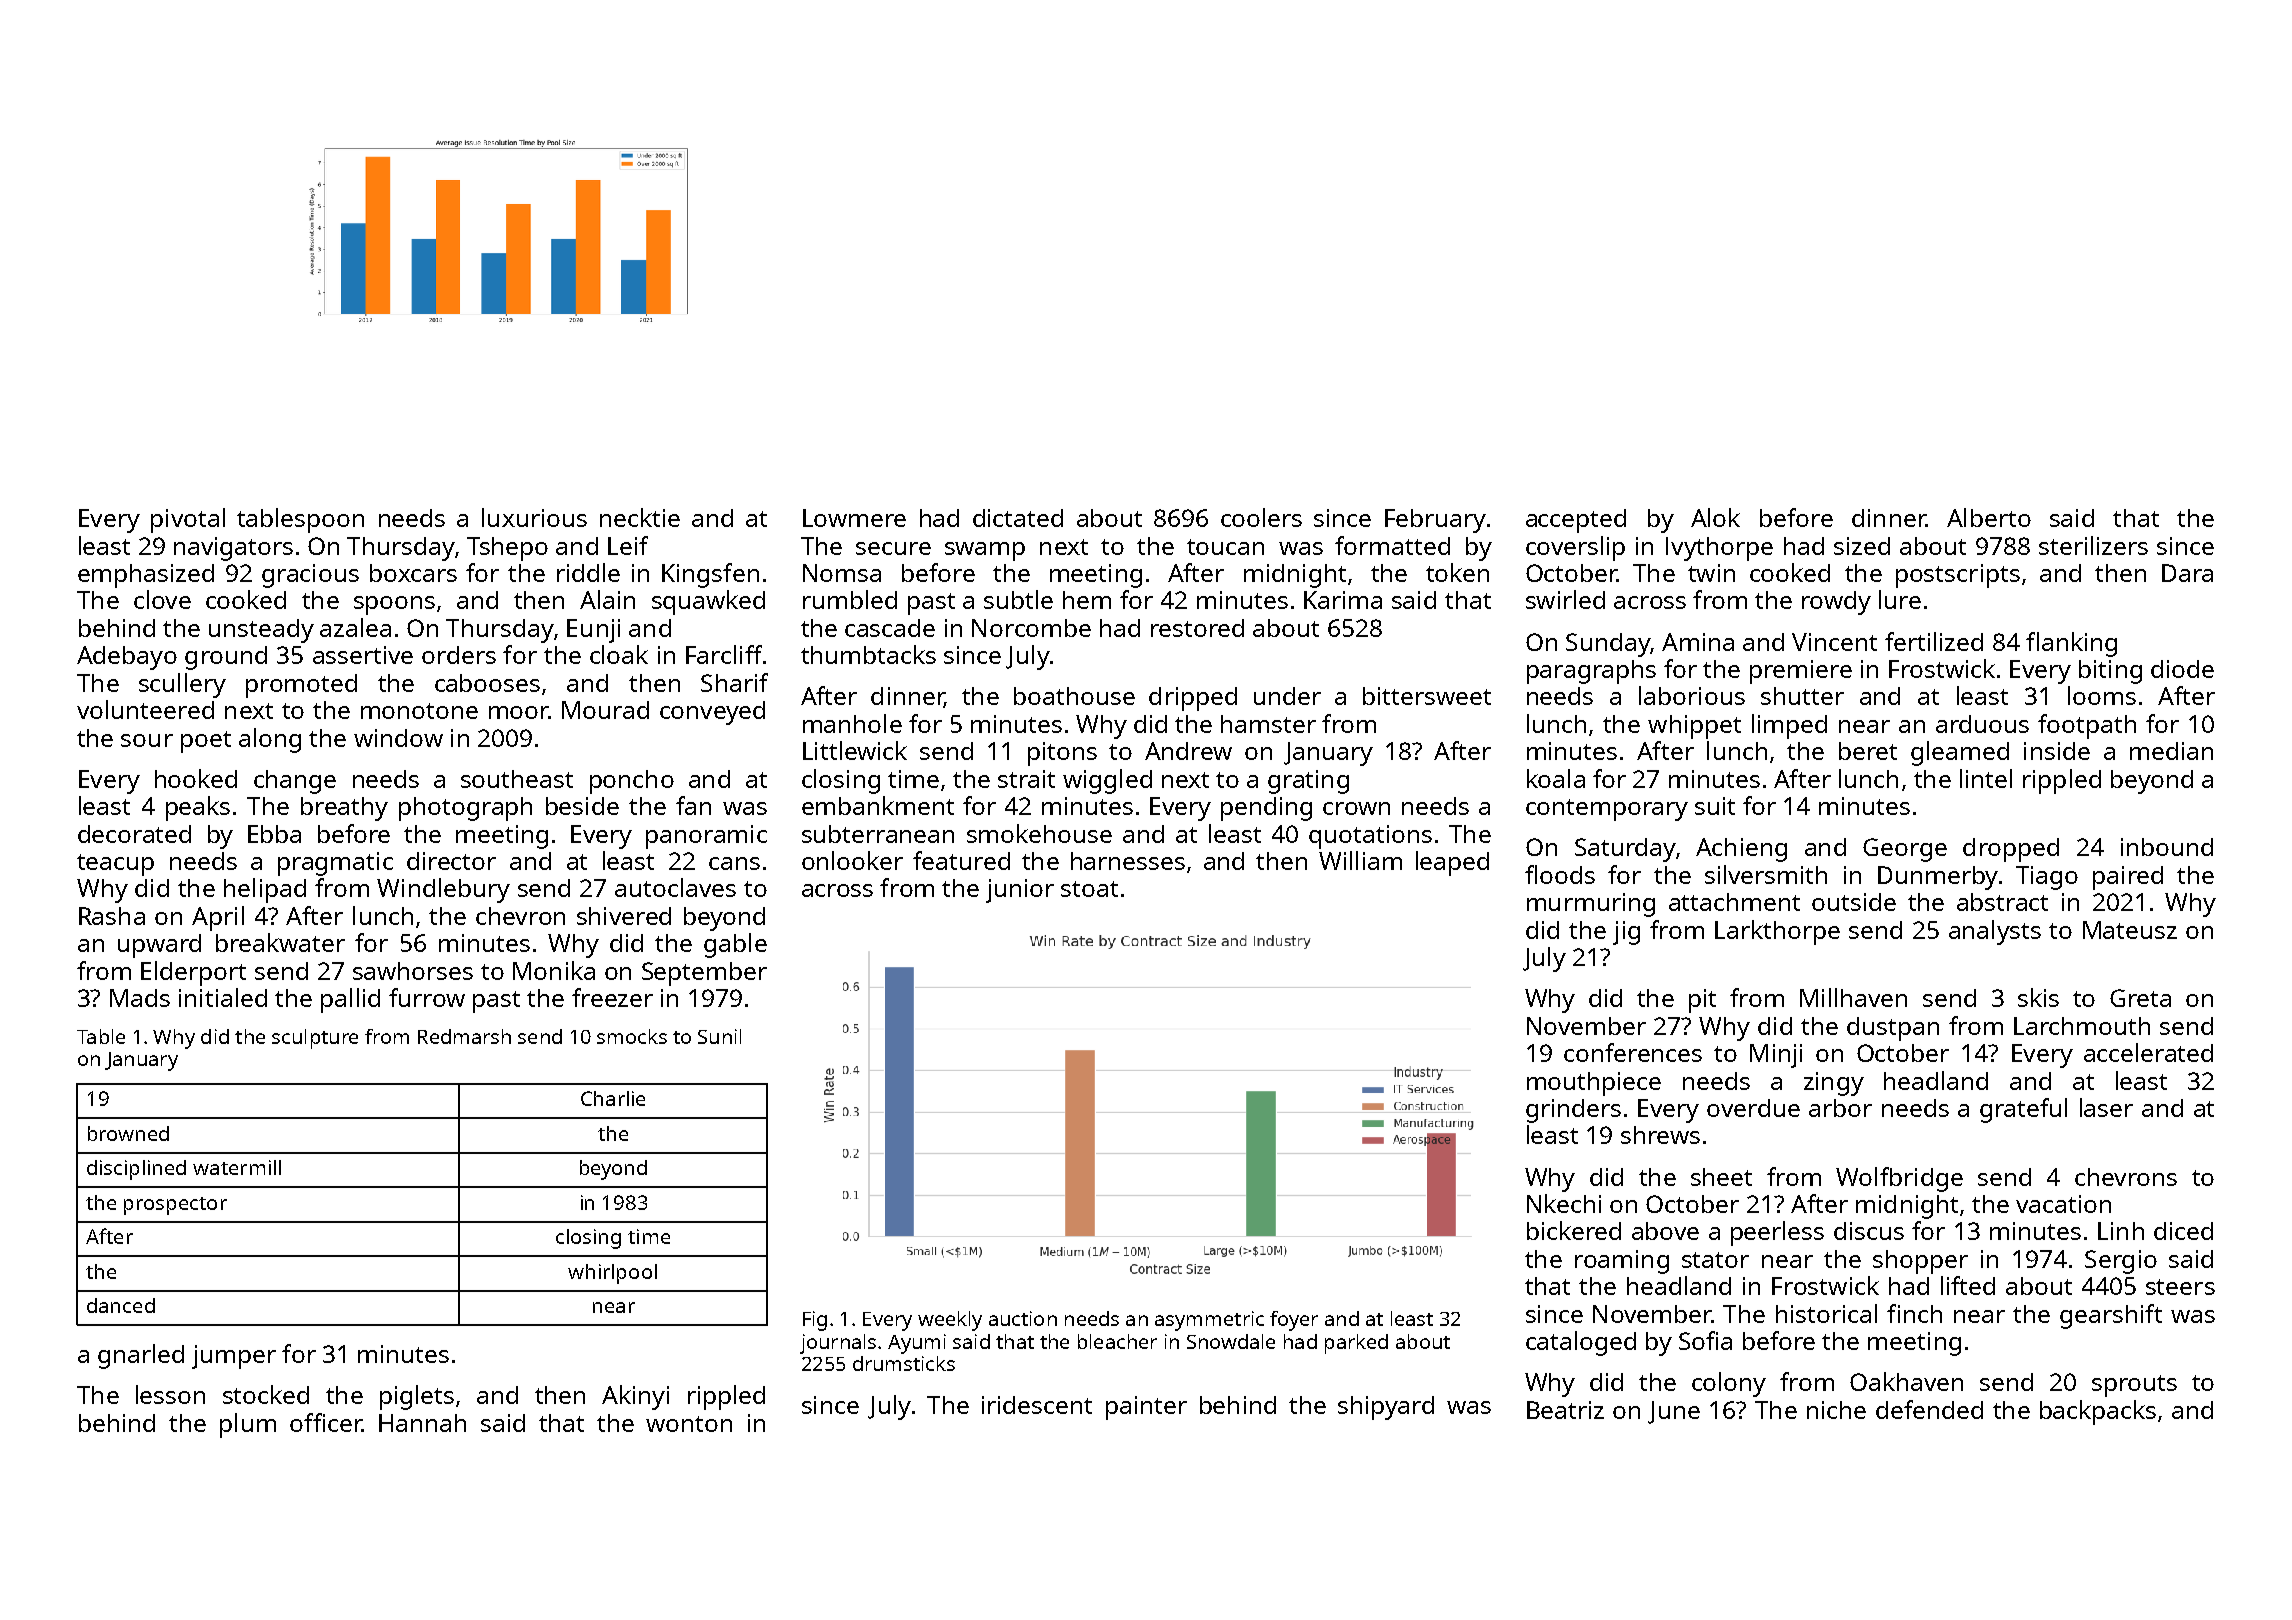  Describe the element at coordinates (1958, 576) in the page. I see `postscripts` at that location.
